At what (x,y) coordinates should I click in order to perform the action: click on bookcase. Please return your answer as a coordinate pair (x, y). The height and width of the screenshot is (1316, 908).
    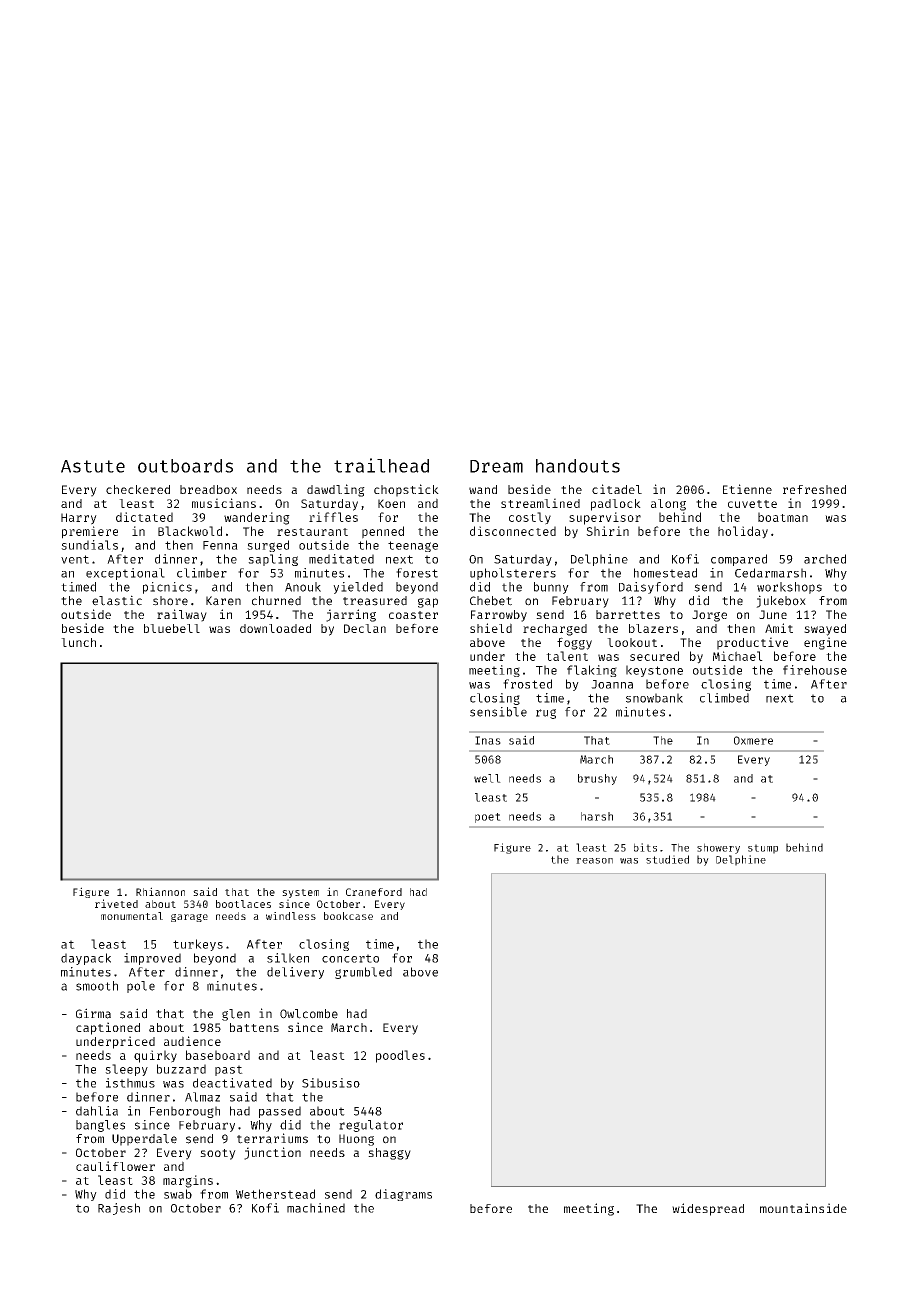
    Looking at the image, I should click on (348, 916).
